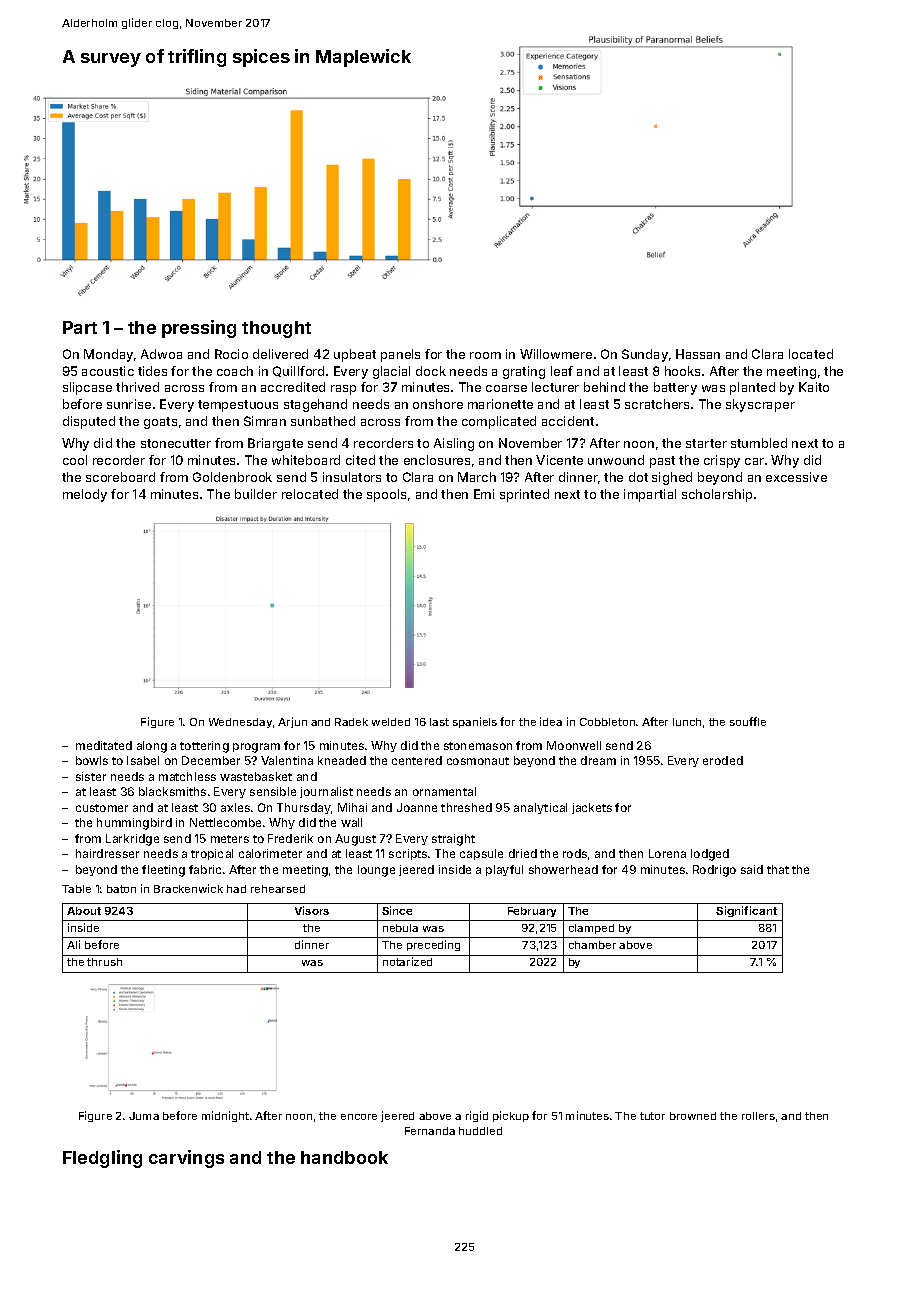 The height and width of the screenshot is (1316, 908). Describe the element at coordinates (108, 371) in the screenshot. I see `acoustic` at that location.
